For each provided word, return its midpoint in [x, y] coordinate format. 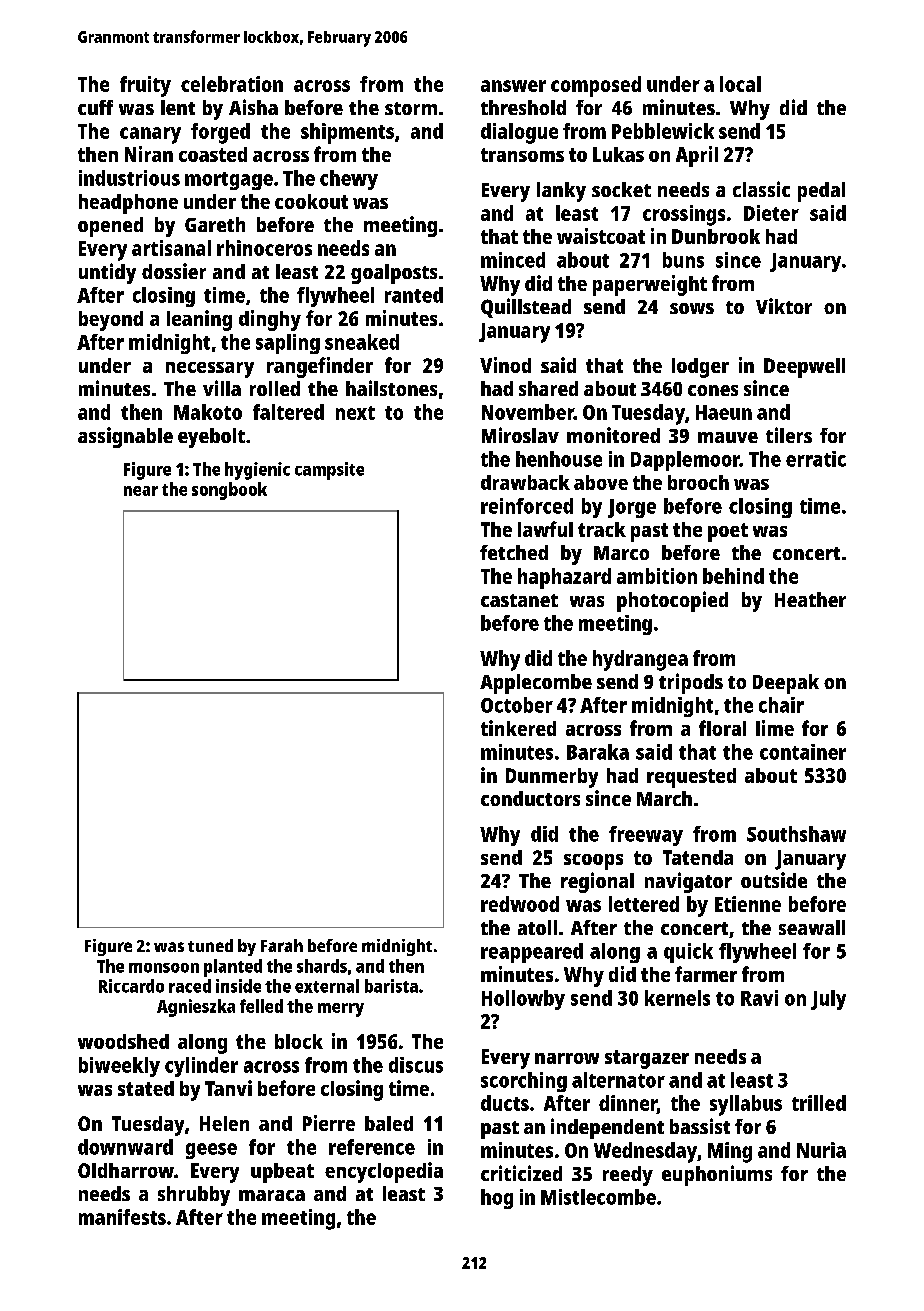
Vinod [505, 365]
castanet [519, 600]
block [299, 1041]
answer [513, 86]
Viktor [784, 306]
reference [372, 1147]
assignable [125, 437]
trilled [819, 1103]
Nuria [821, 1150]
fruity [145, 86]
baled [389, 1123]
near [141, 491]
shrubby [194, 1196]
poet [728, 532]
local [740, 84]
